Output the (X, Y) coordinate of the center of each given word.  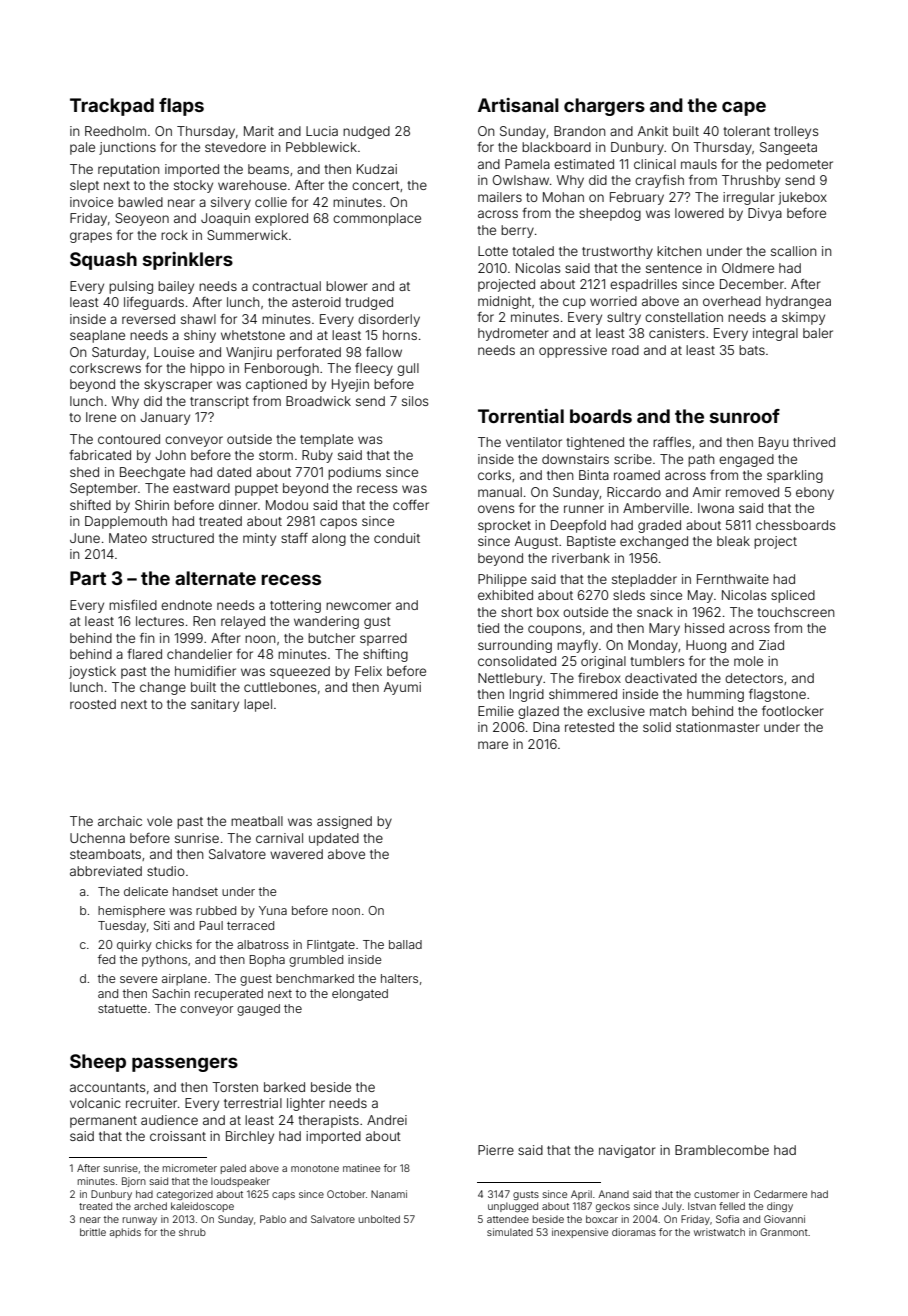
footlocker (793, 711)
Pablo (273, 1219)
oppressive (573, 351)
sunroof (745, 416)
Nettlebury (510, 679)
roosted (93, 704)
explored (281, 219)
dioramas (634, 1232)
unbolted (379, 1219)
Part (88, 578)
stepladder (644, 580)
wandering (326, 622)
